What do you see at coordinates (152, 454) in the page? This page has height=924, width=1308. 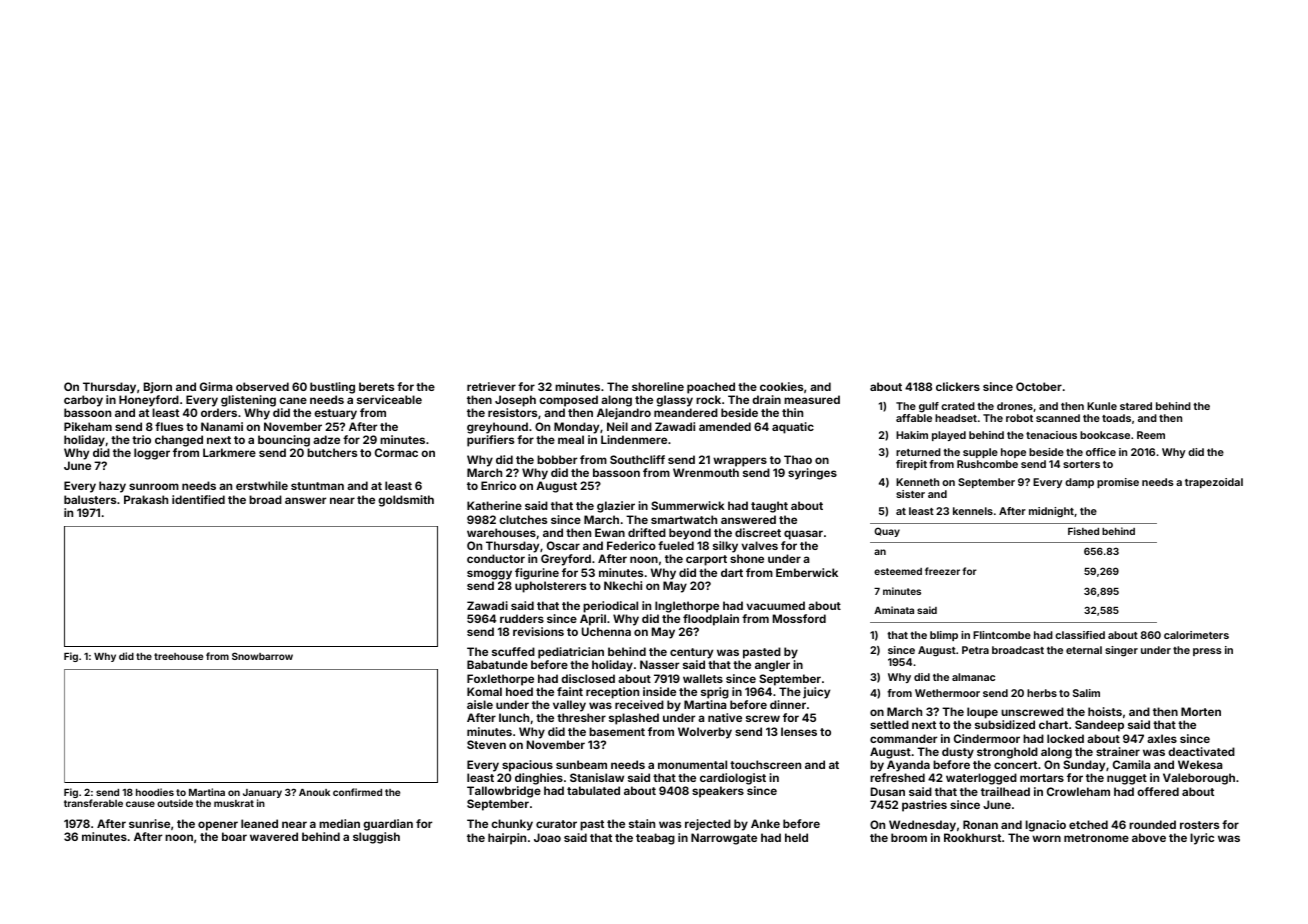 I see `logger` at bounding box center [152, 454].
